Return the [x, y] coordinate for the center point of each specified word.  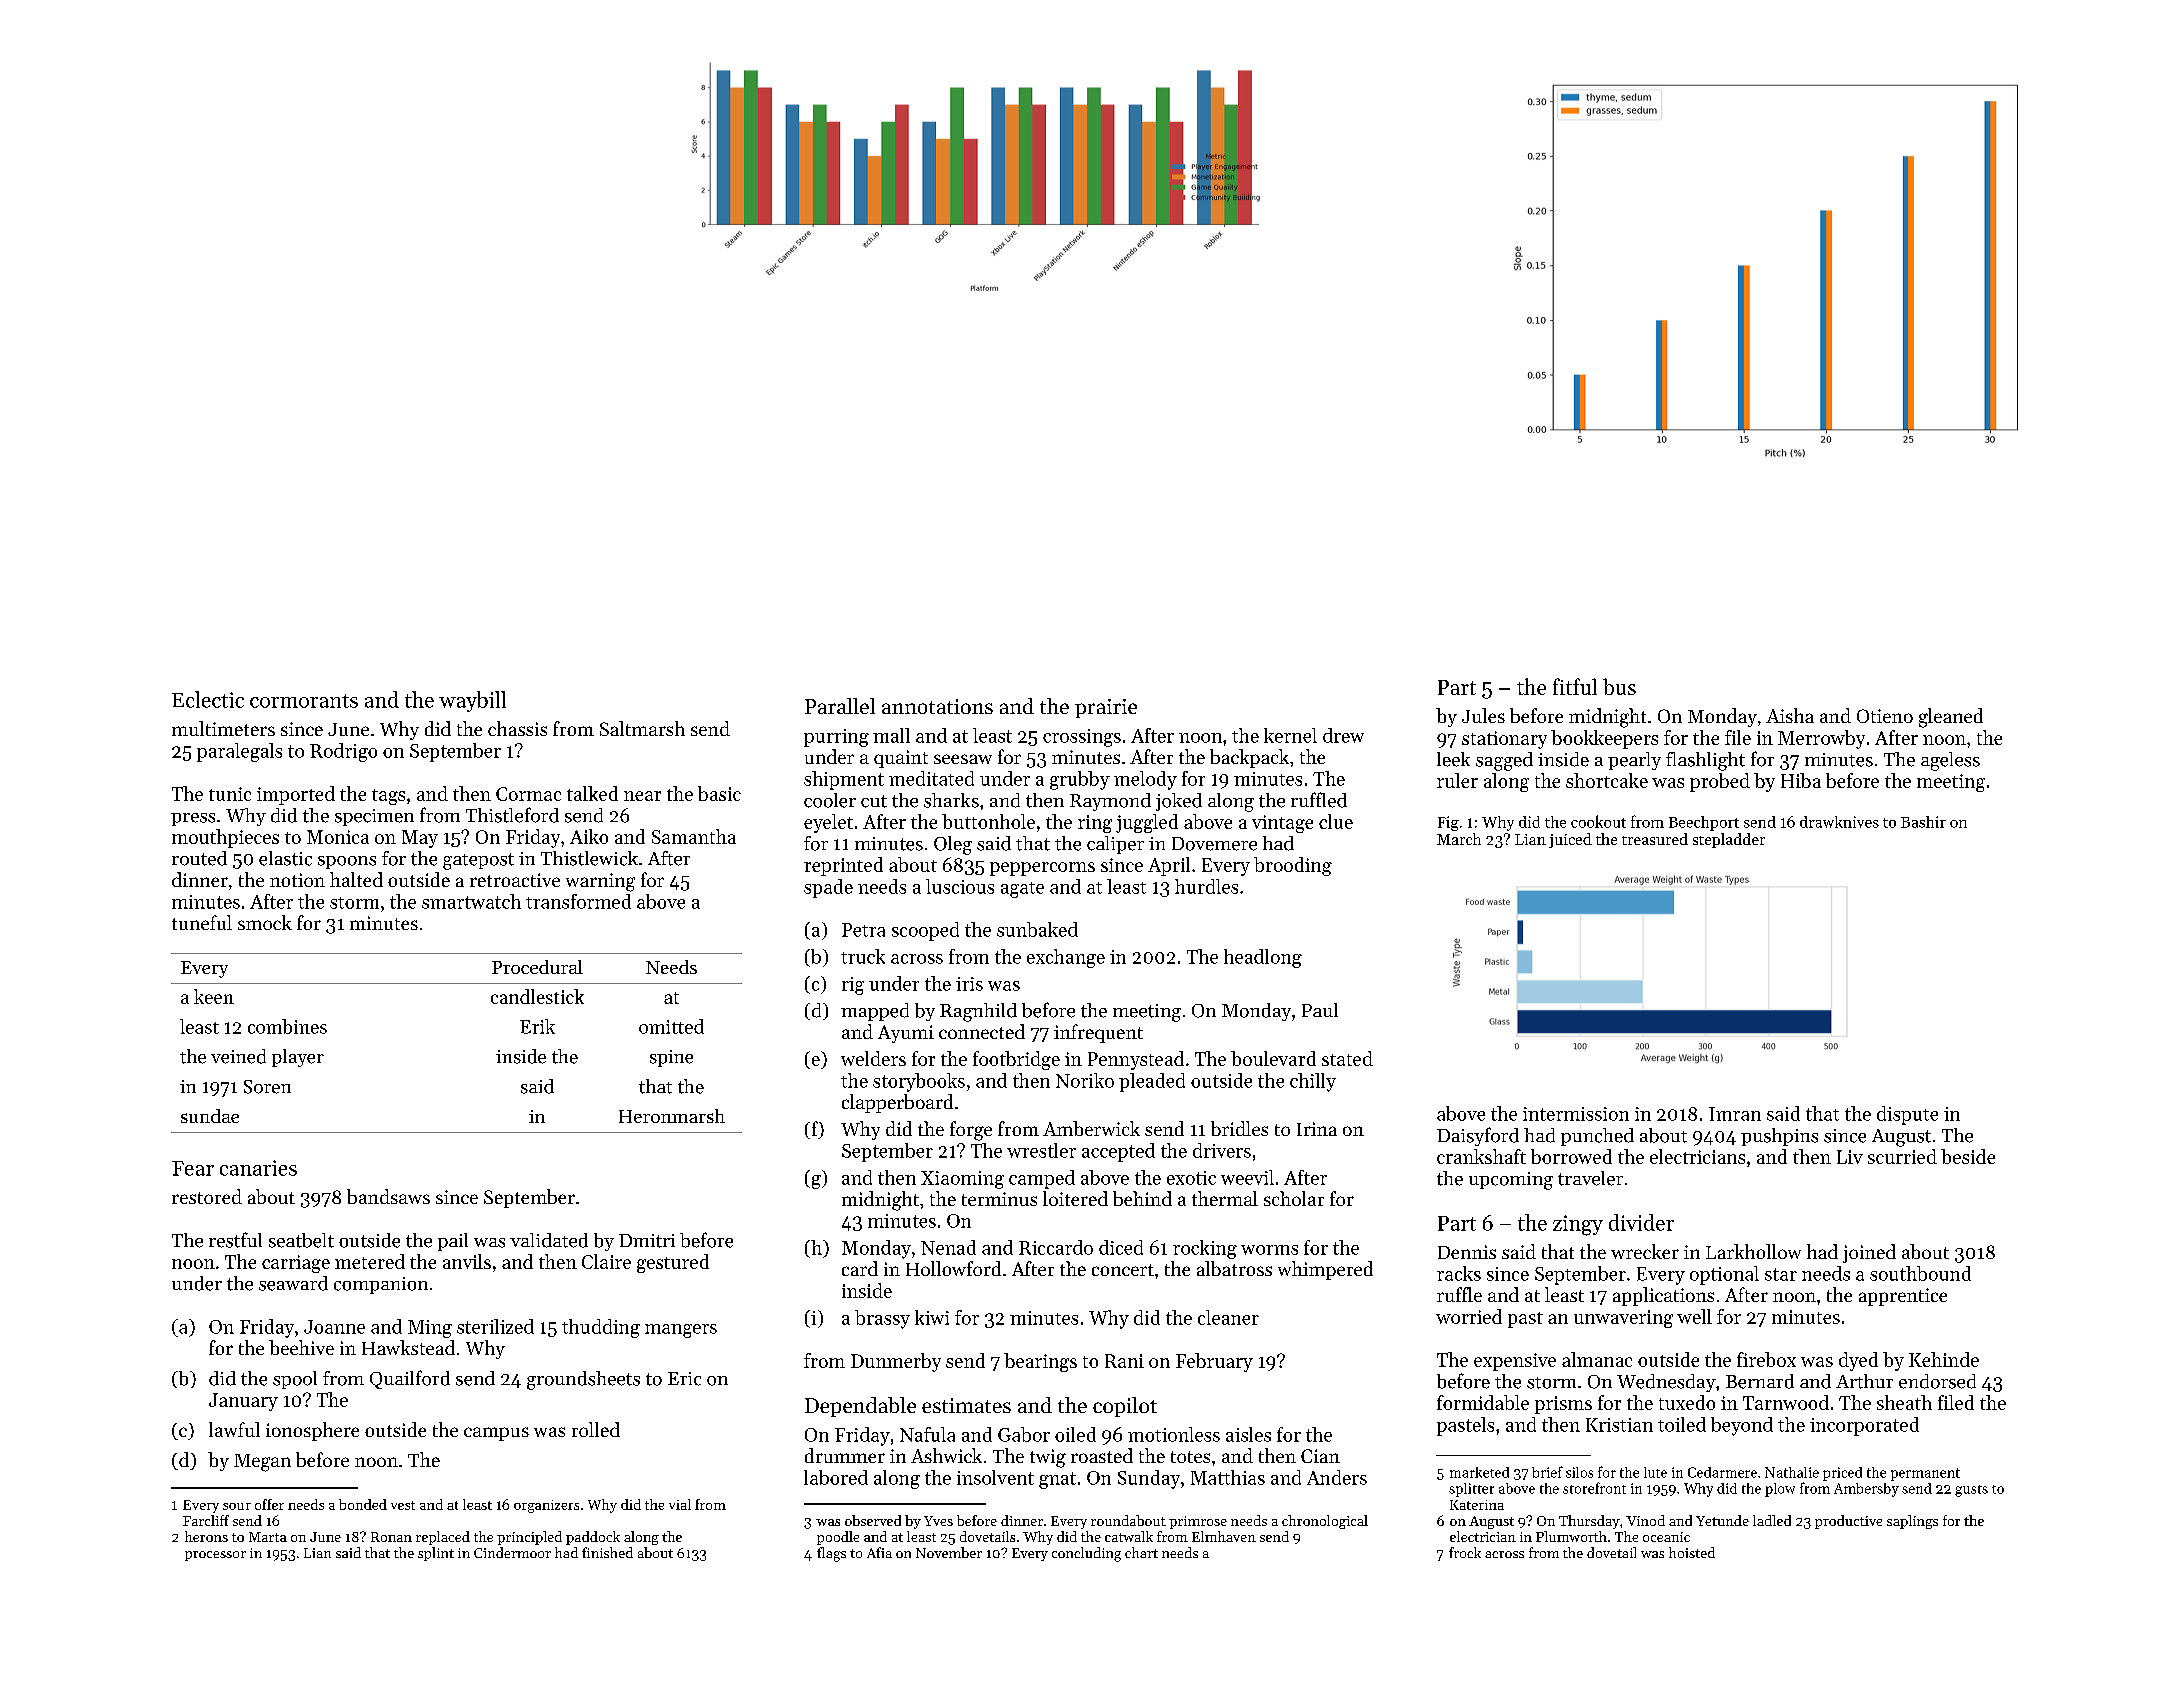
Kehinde [1944, 1359]
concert [1123, 1270]
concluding [1086, 1554]
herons [206, 1536]
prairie [1106, 708]
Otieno [1885, 716]
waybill [472, 701]
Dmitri [647, 1241]
